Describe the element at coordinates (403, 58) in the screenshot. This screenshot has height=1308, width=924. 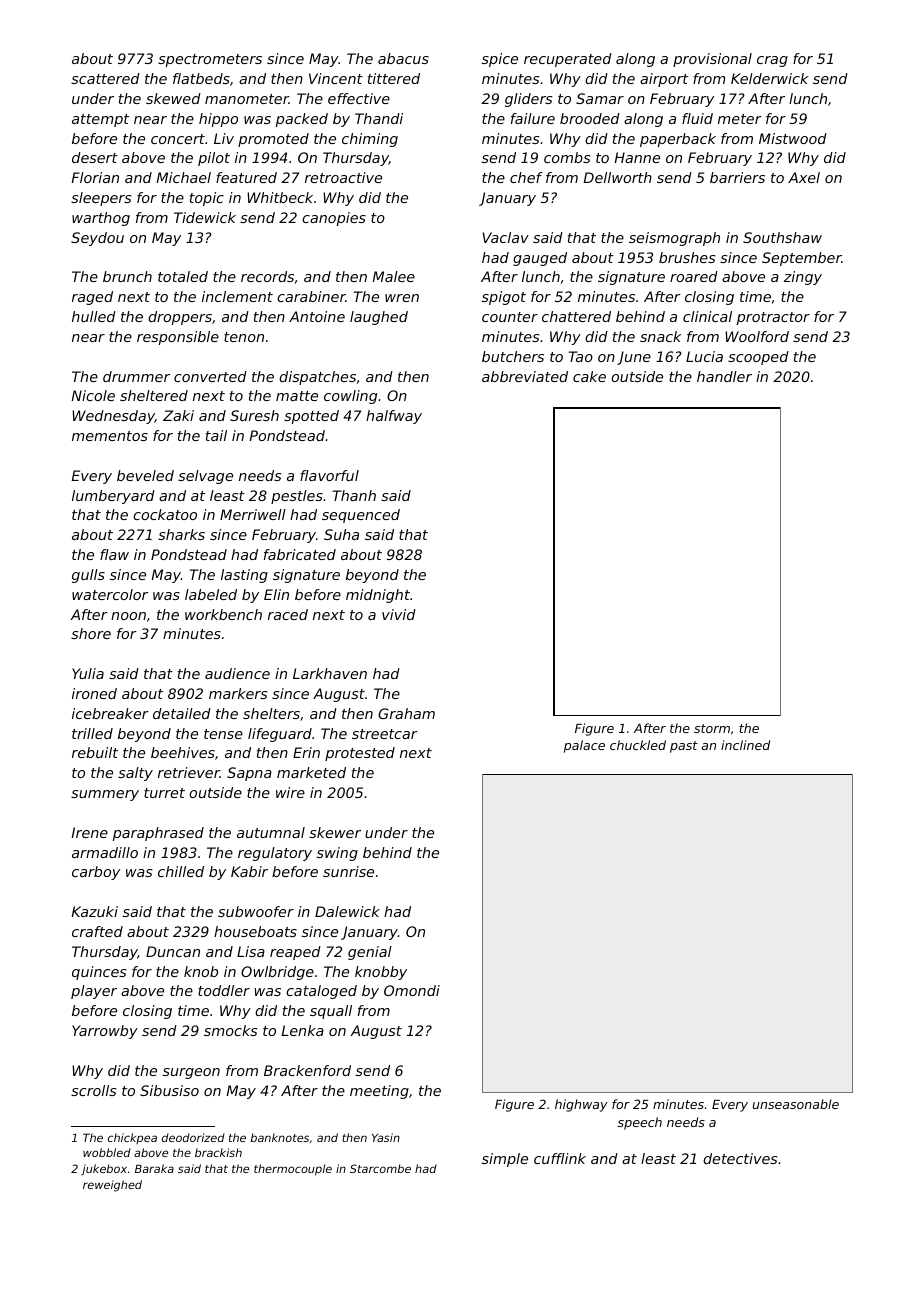
I see `abacus` at that location.
